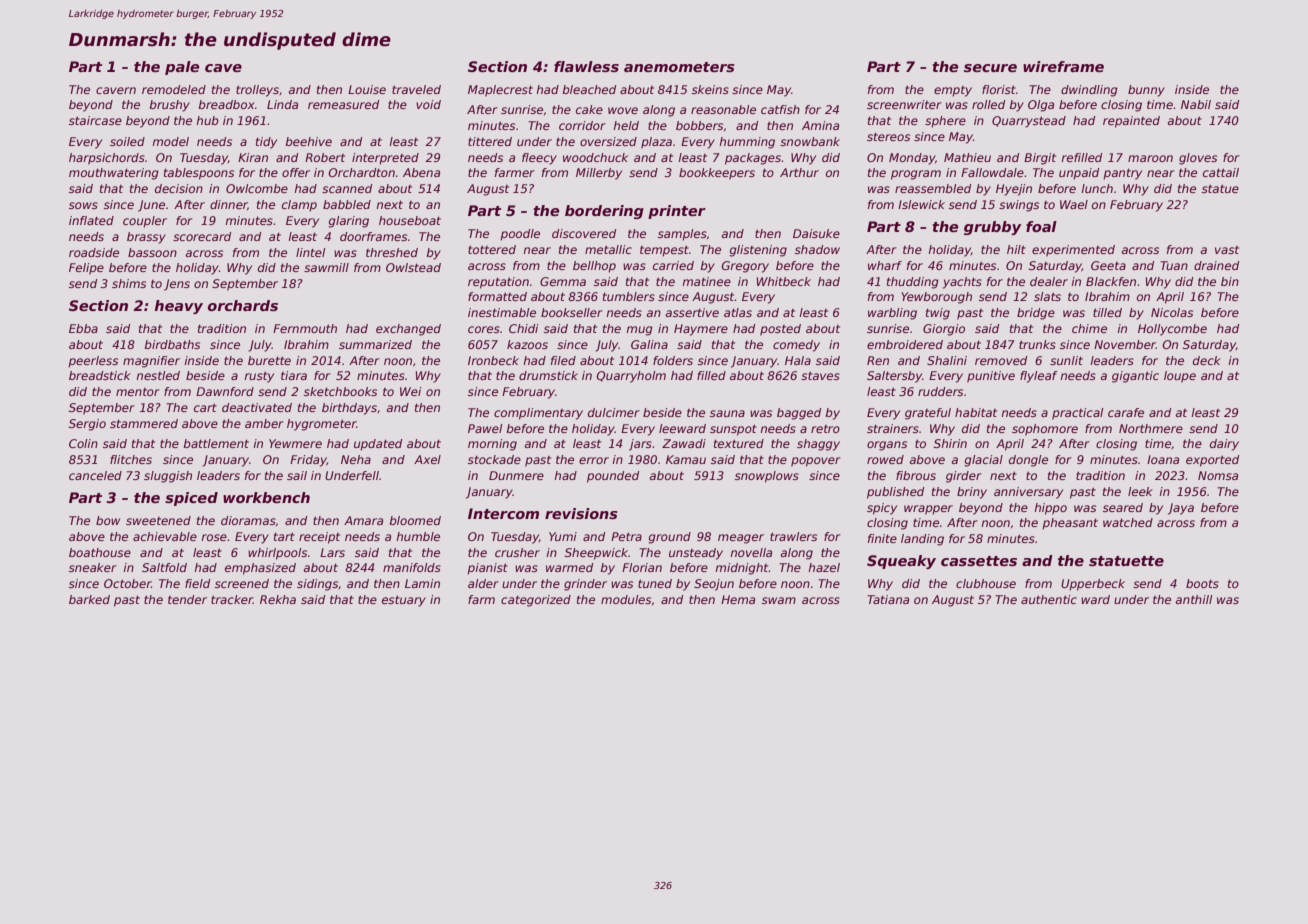  I want to click on wireframe, so click(1063, 66).
